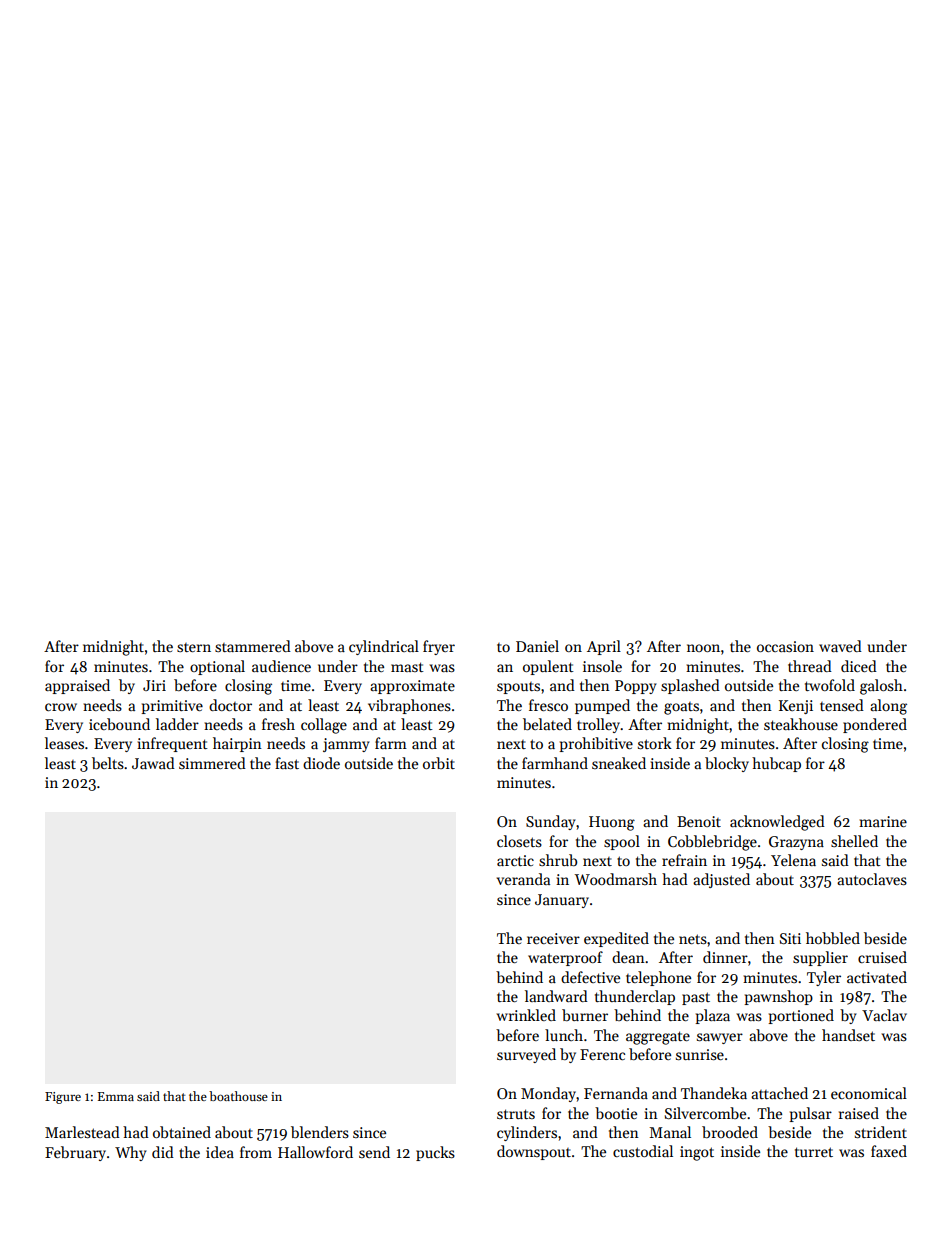 The image size is (952, 1233). I want to click on surveyed, so click(526, 1055).
